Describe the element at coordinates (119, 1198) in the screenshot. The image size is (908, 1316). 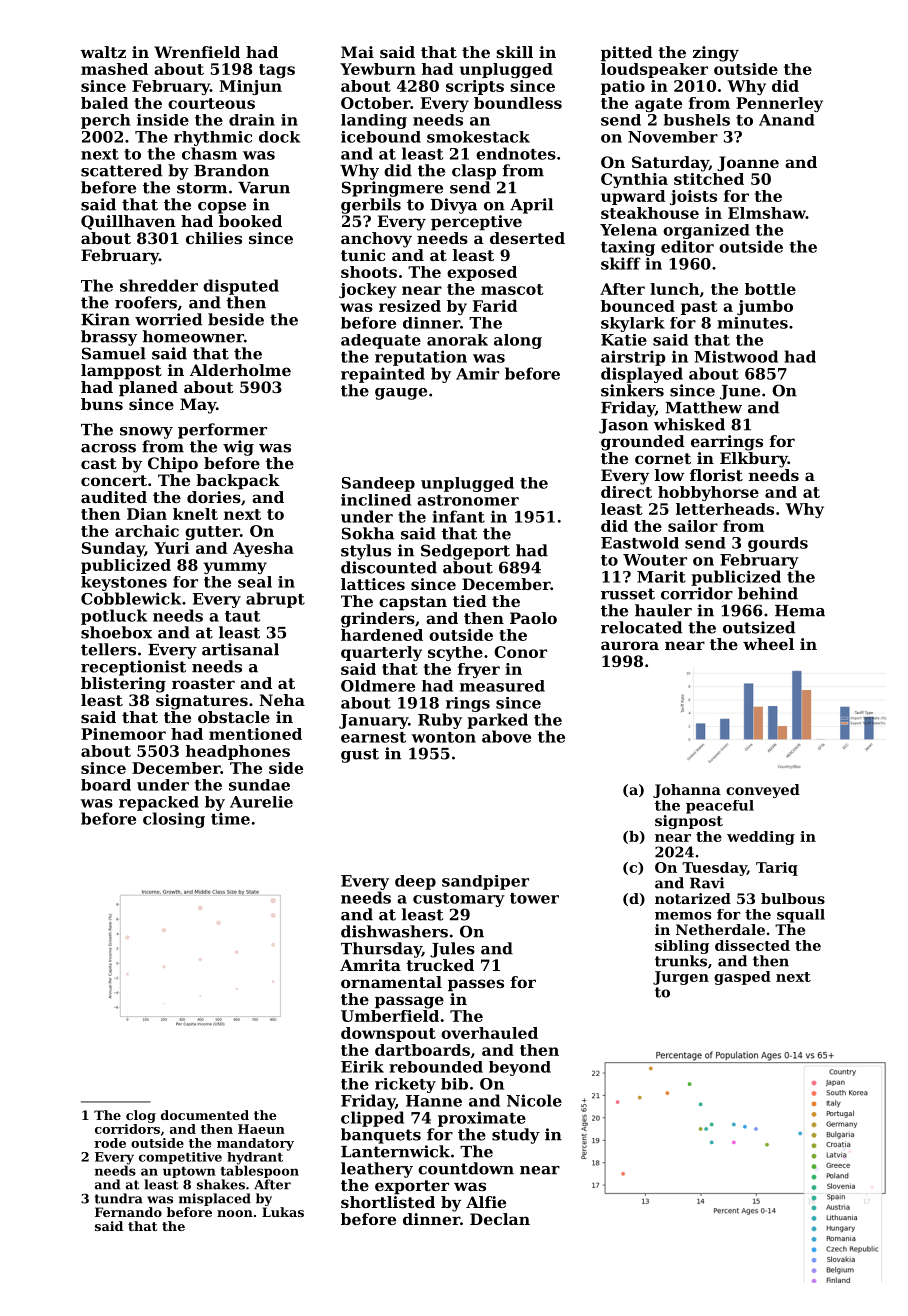
I see `tundra` at that location.
